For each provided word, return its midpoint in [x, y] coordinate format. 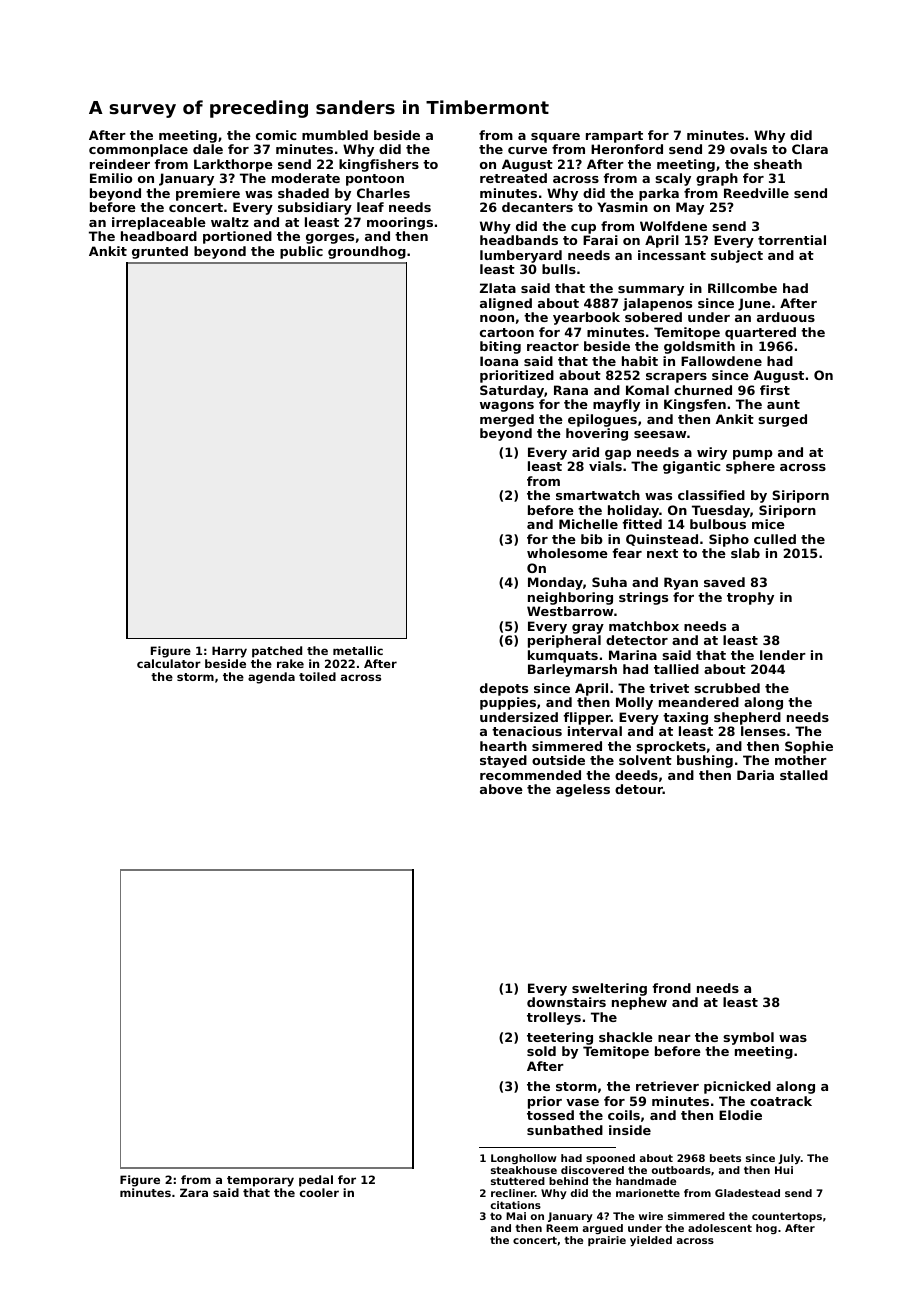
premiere [208, 194]
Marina [633, 655]
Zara [194, 1192]
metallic [358, 650]
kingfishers [379, 165]
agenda [271, 678]
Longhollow [524, 1159]
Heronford [627, 149]
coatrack [781, 1101]
